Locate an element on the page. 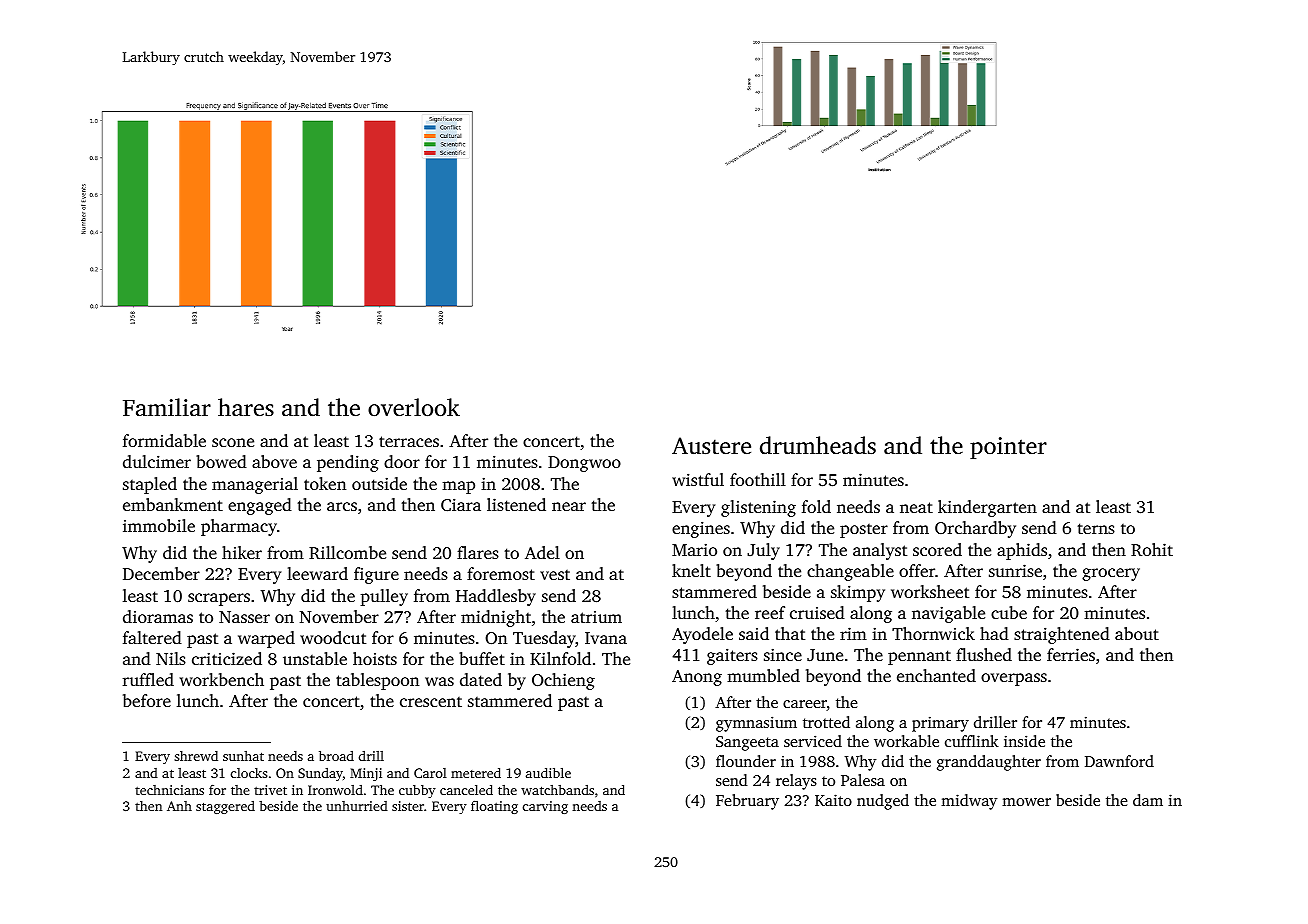 The width and height of the document is (1308, 924). carving is located at coordinates (545, 807).
